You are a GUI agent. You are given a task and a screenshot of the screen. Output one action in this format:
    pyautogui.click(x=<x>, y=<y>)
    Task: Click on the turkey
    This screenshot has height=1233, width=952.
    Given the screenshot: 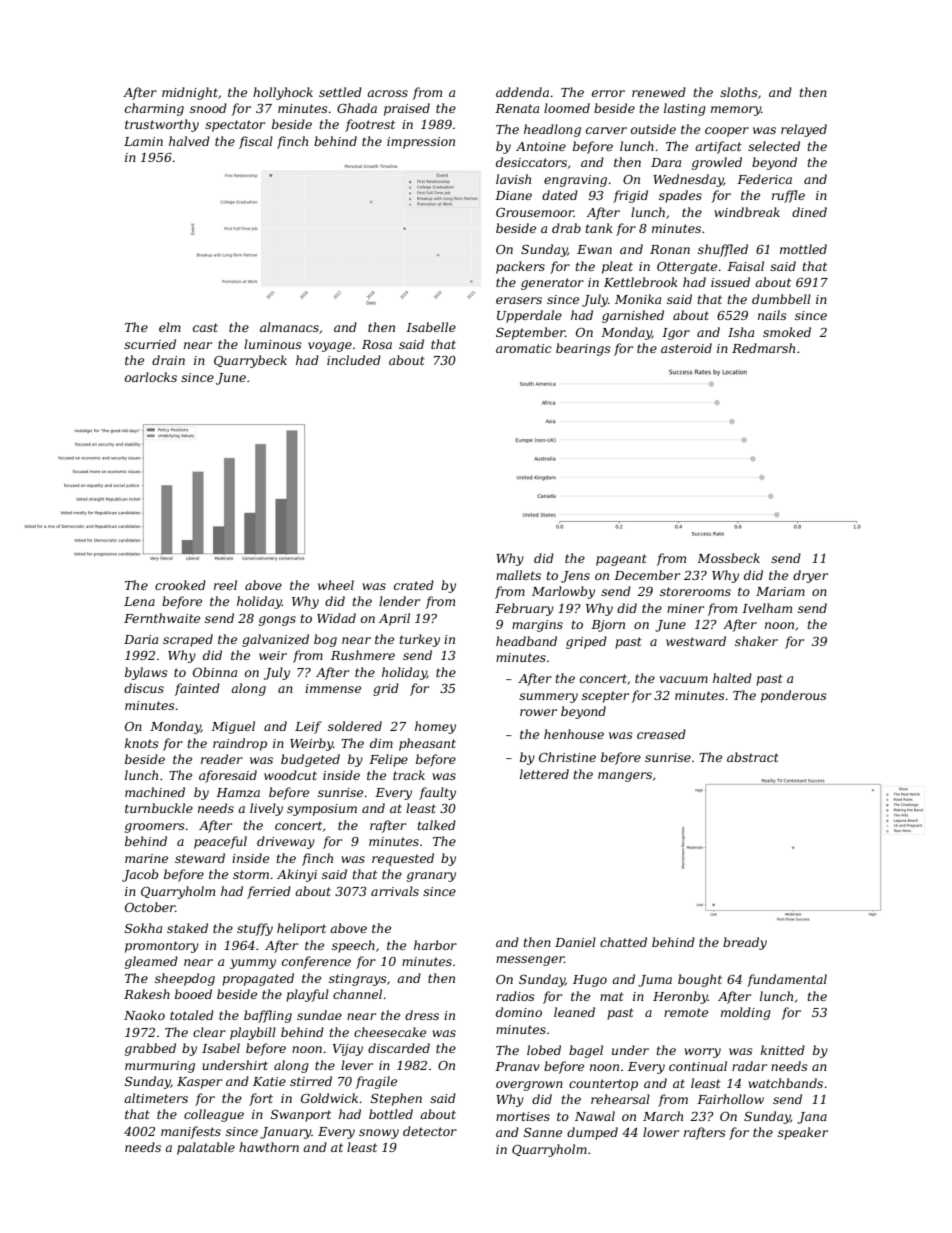 What is the action you would take?
    pyautogui.click(x=420, y=640)
